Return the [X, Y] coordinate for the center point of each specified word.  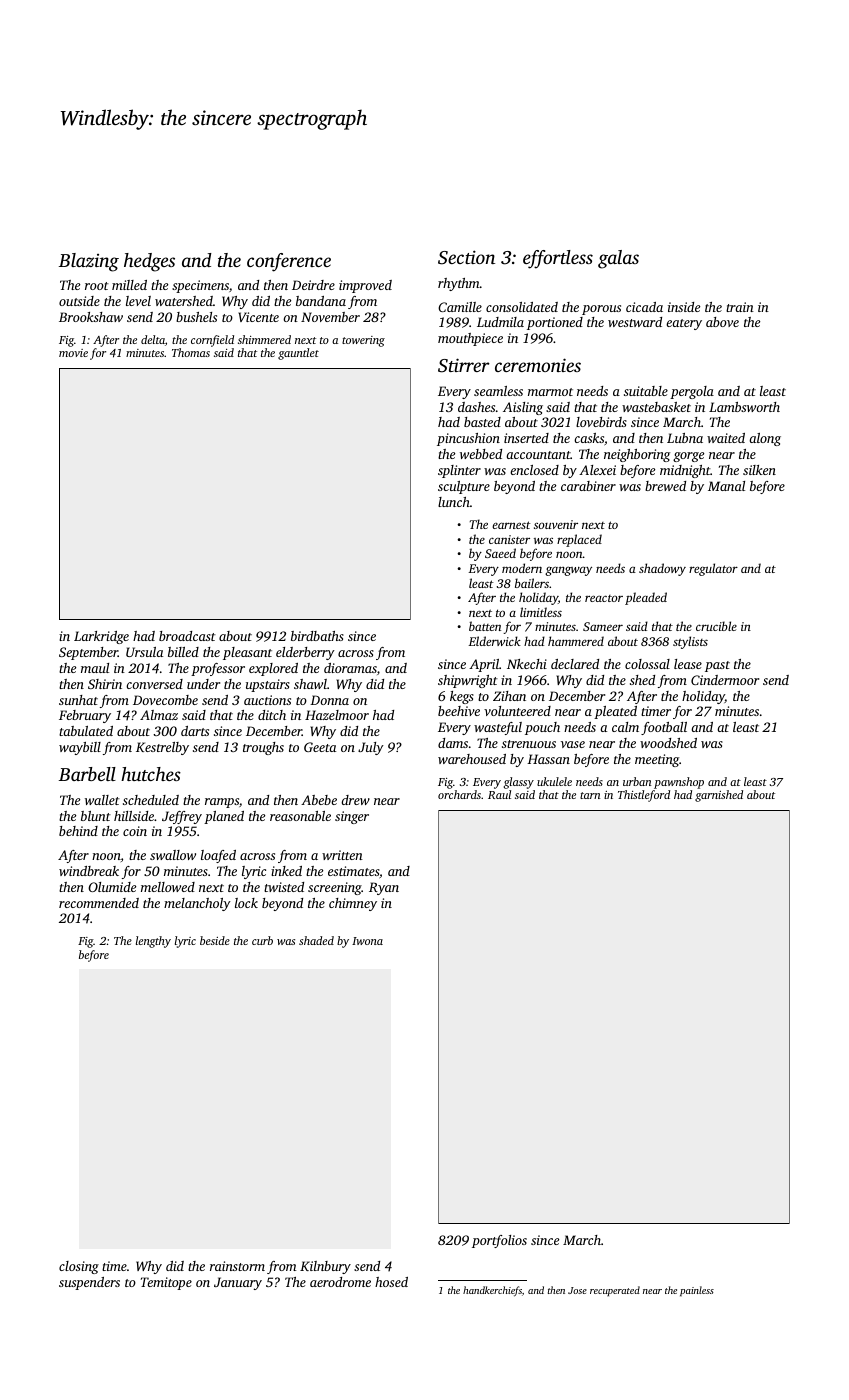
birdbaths [317, 636]
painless [697, 1291]
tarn [590, 795]
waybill [80, 748]
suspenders [89, 1283]
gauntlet [298, 354]
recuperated [615, 1291]
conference [289, 262]
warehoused [472, 759]
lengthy [153, 942]
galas [618, 259]
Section [466, 257]
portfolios [499, 1241]
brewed [665, 486]
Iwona [367, 941]
